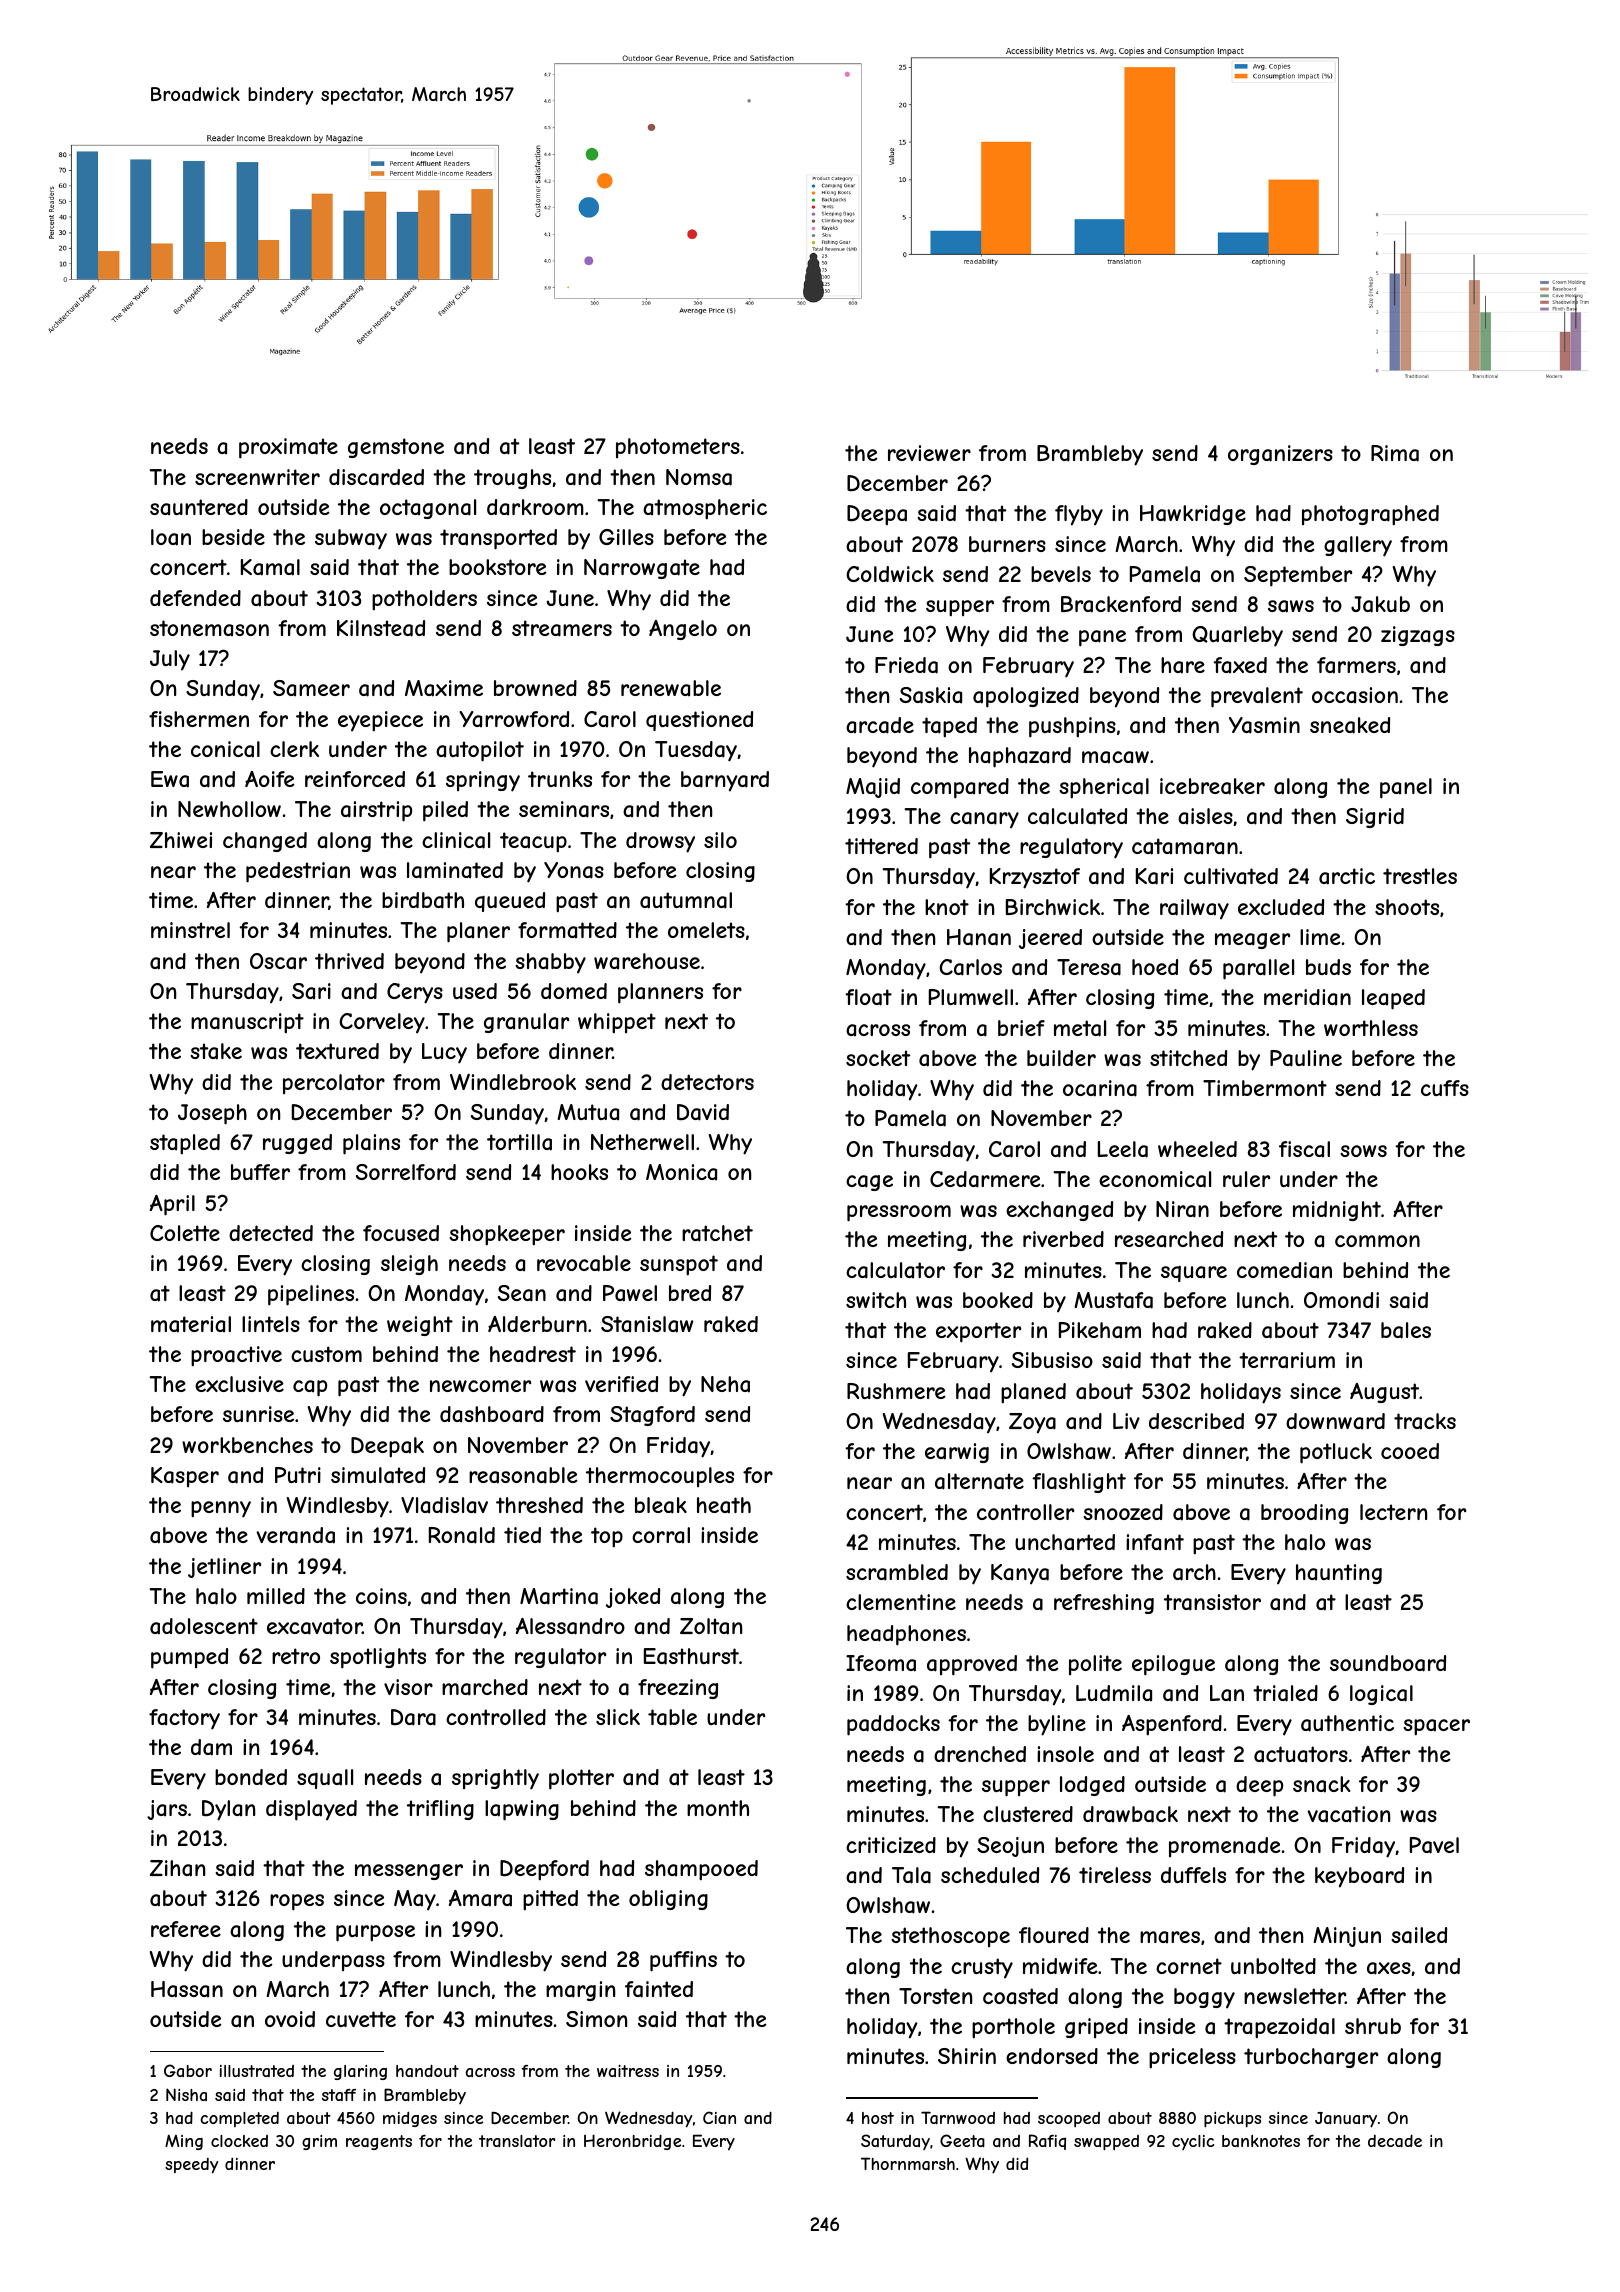 The width and height of the document is (1620, 2292). I want to click on silo, so click(720, 840).
